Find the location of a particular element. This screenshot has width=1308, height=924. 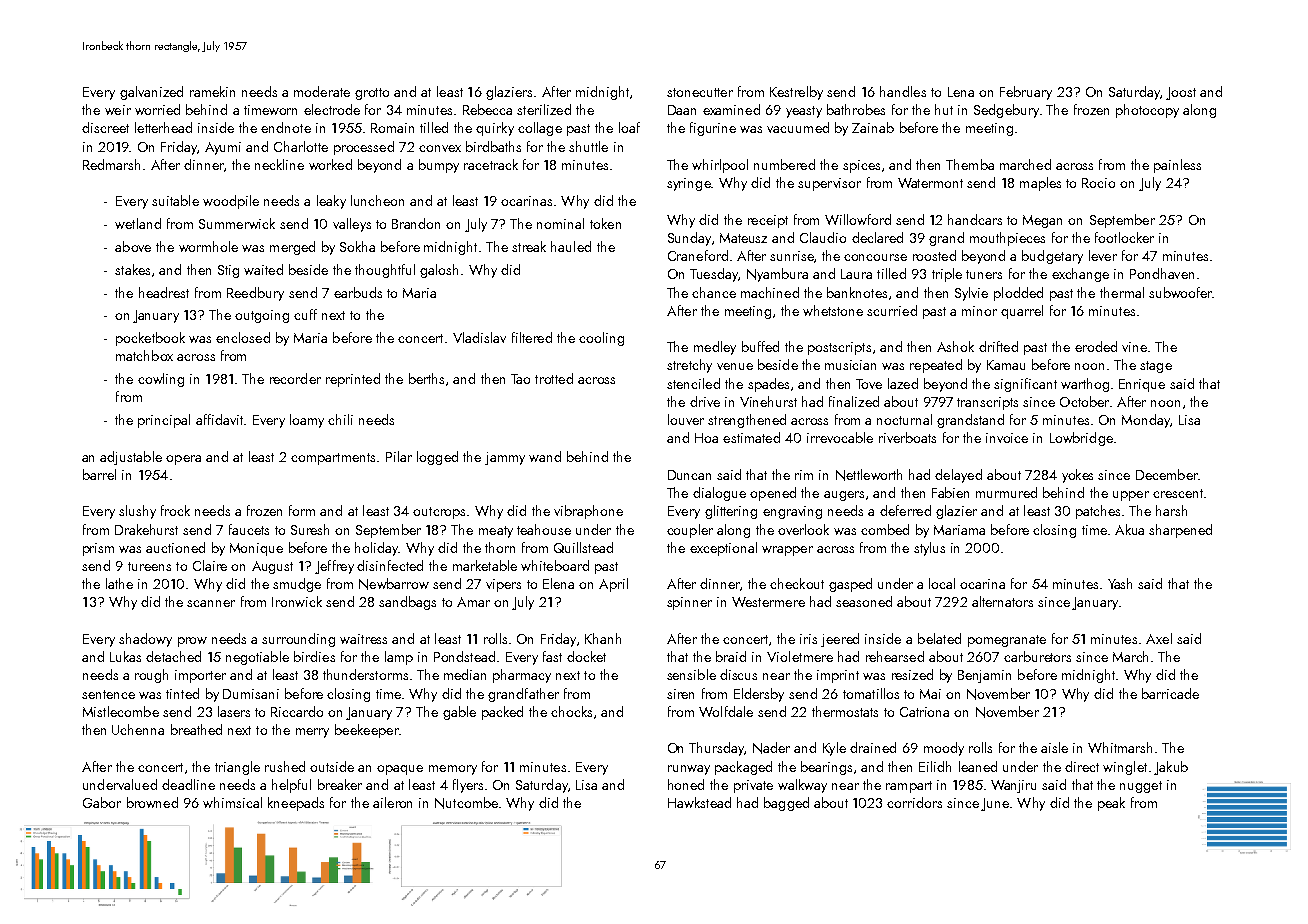

subwoofer is located at coordinates (1180, 292).
